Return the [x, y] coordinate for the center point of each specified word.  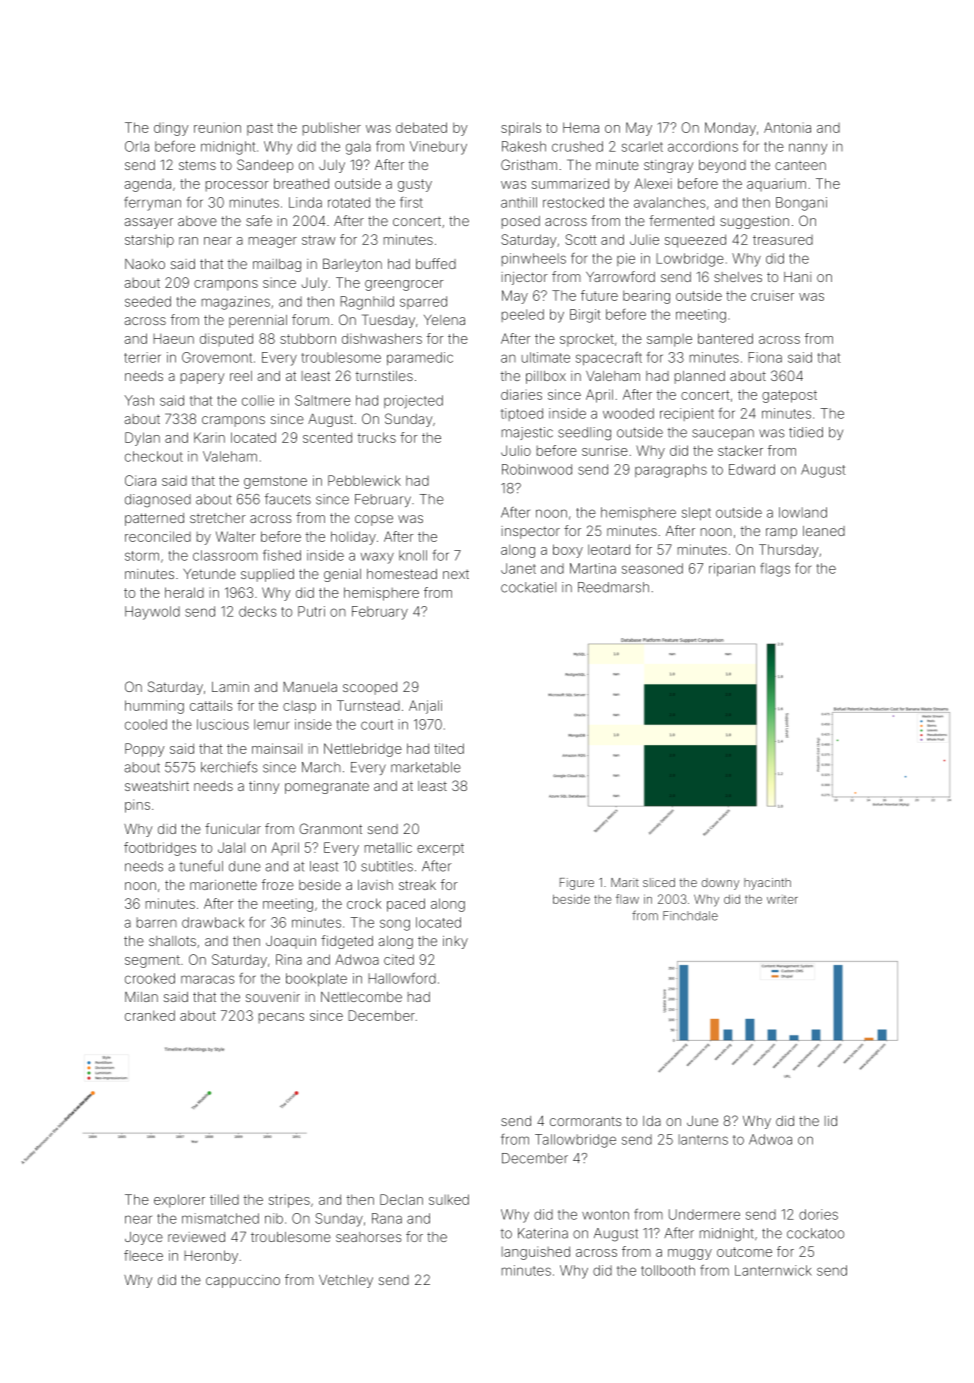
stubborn [308, 338]
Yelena [444, 320]
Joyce [144, 1238]
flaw [627, 899]
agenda [147, 185]
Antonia [787, 127]
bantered [725, 338]
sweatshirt [157, 786]
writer [782, 899]
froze [278, 884]
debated [421, 127]
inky [455, 942]
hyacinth [767, 884]
